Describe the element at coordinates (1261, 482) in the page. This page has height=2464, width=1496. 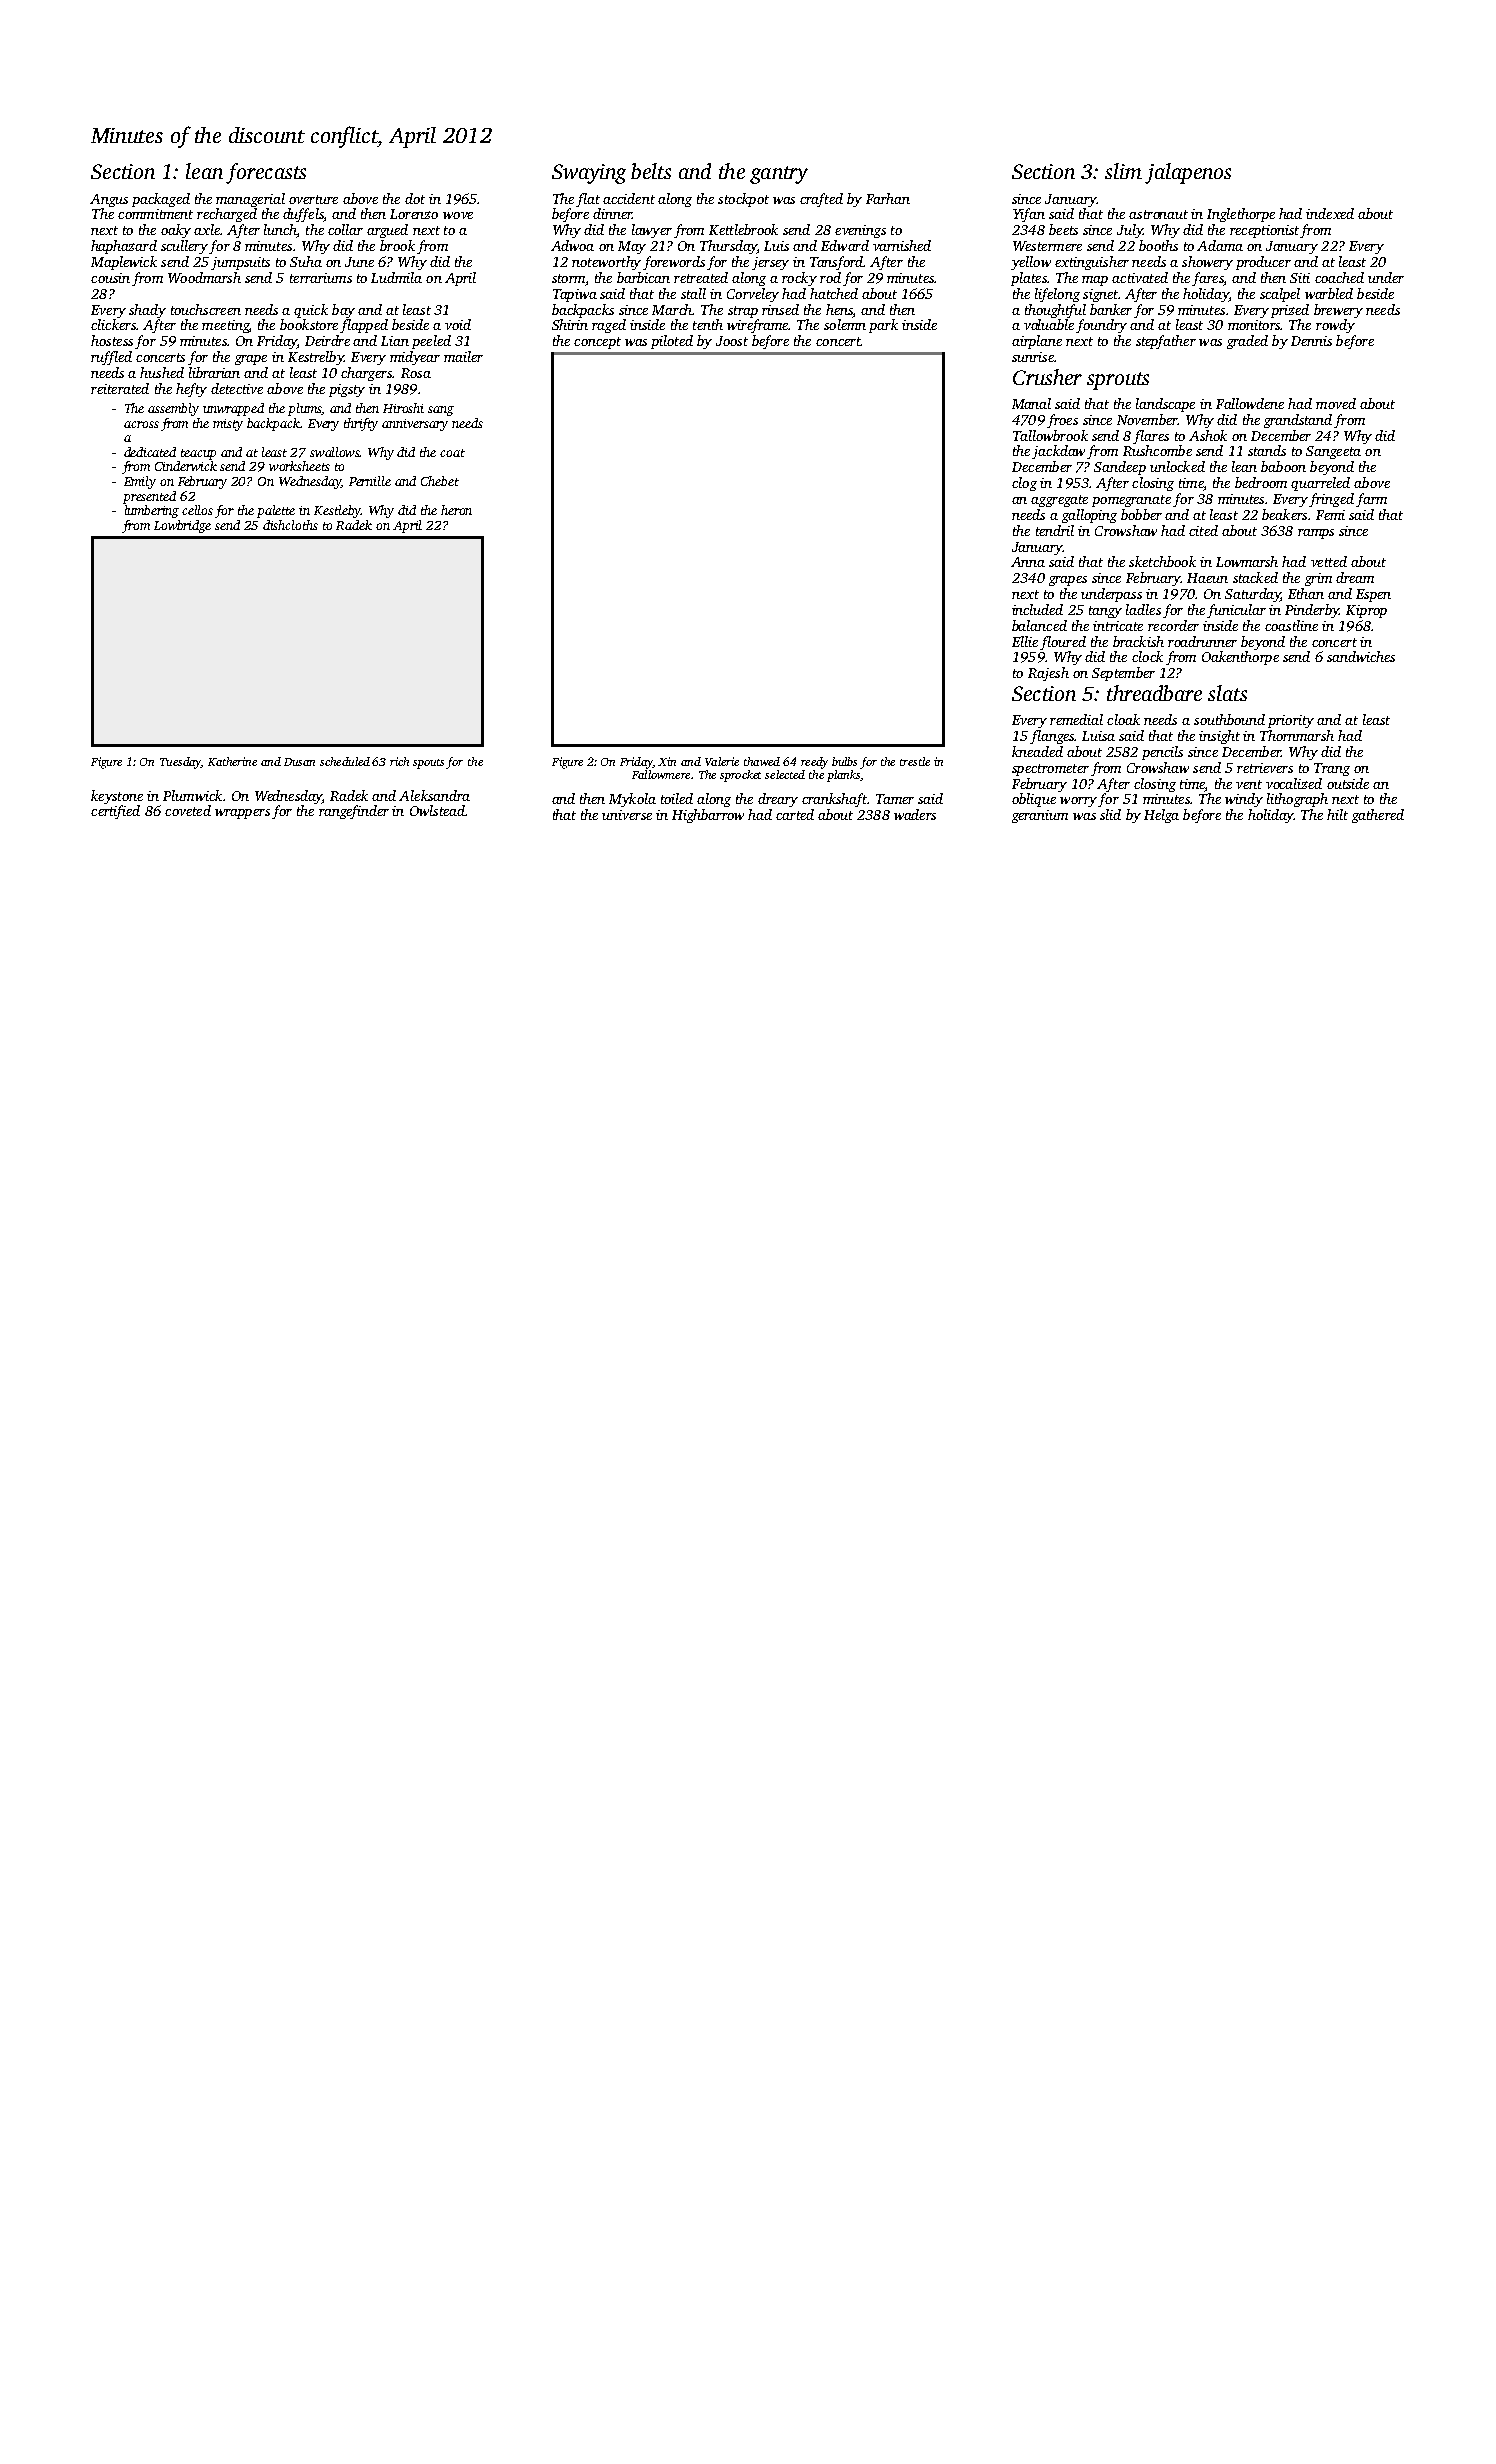
I see `bedroom` at that location.
